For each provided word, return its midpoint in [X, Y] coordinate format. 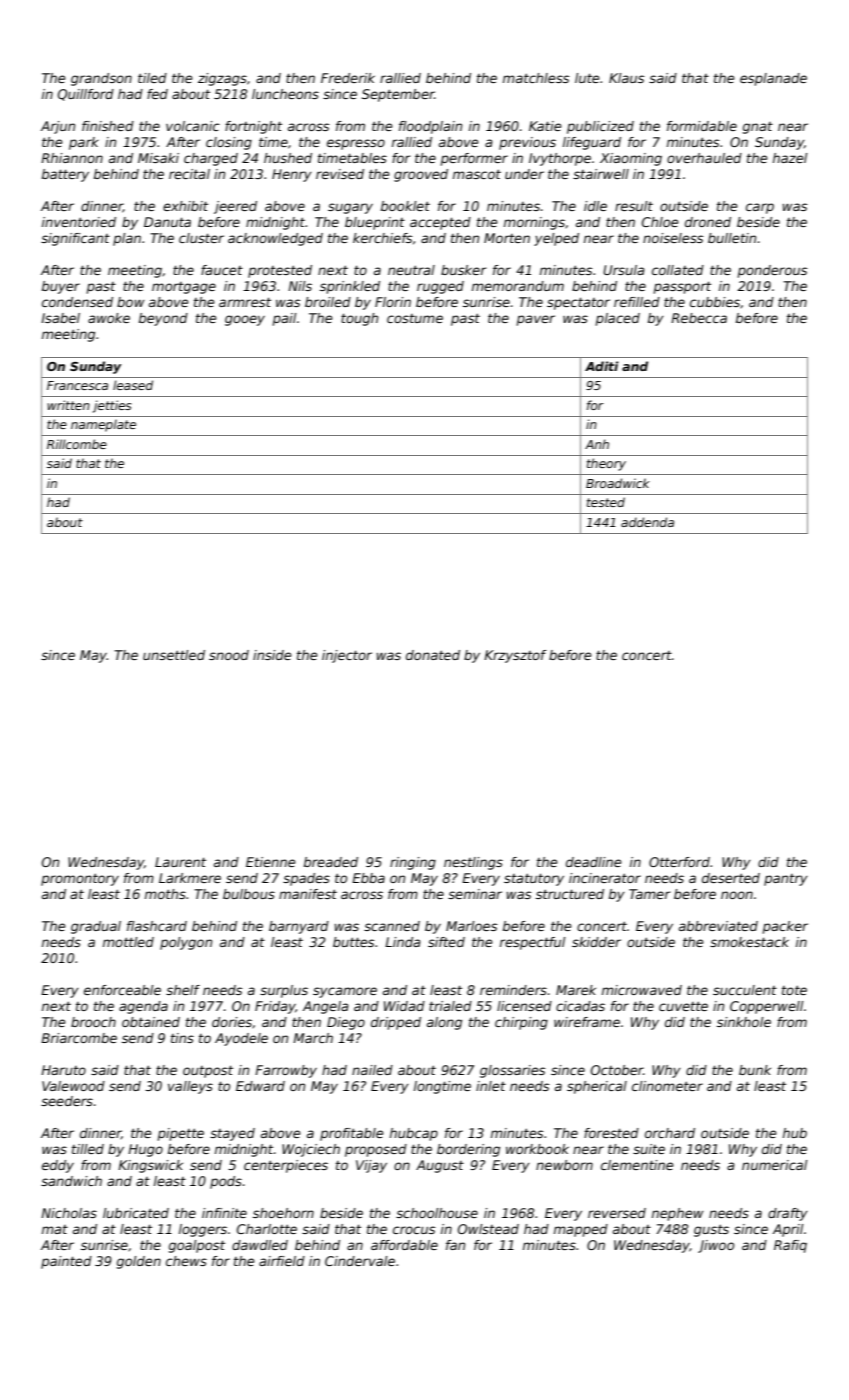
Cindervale [360, 1261]
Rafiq [790, 1246]
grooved [421, 175]
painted [66, 1262]
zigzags [222, 79]
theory [606, 464]
